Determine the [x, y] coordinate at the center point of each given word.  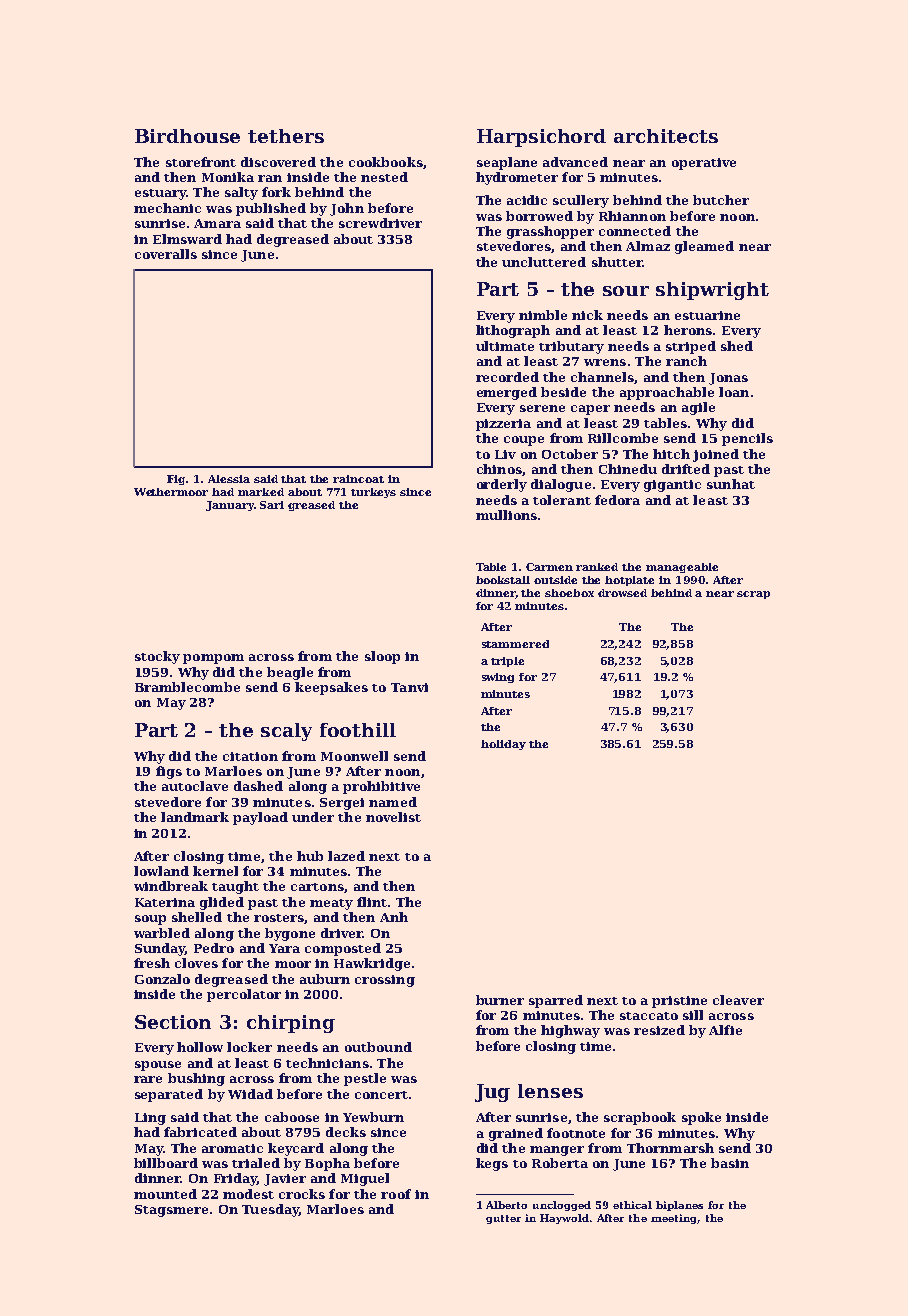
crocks [302, 1194]
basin [730, 1163]
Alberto [506, 1205]
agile [698, 408]
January [230, 506]
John [347, 209]
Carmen [549, 567]
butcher [721, 200]
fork [276, 192]
